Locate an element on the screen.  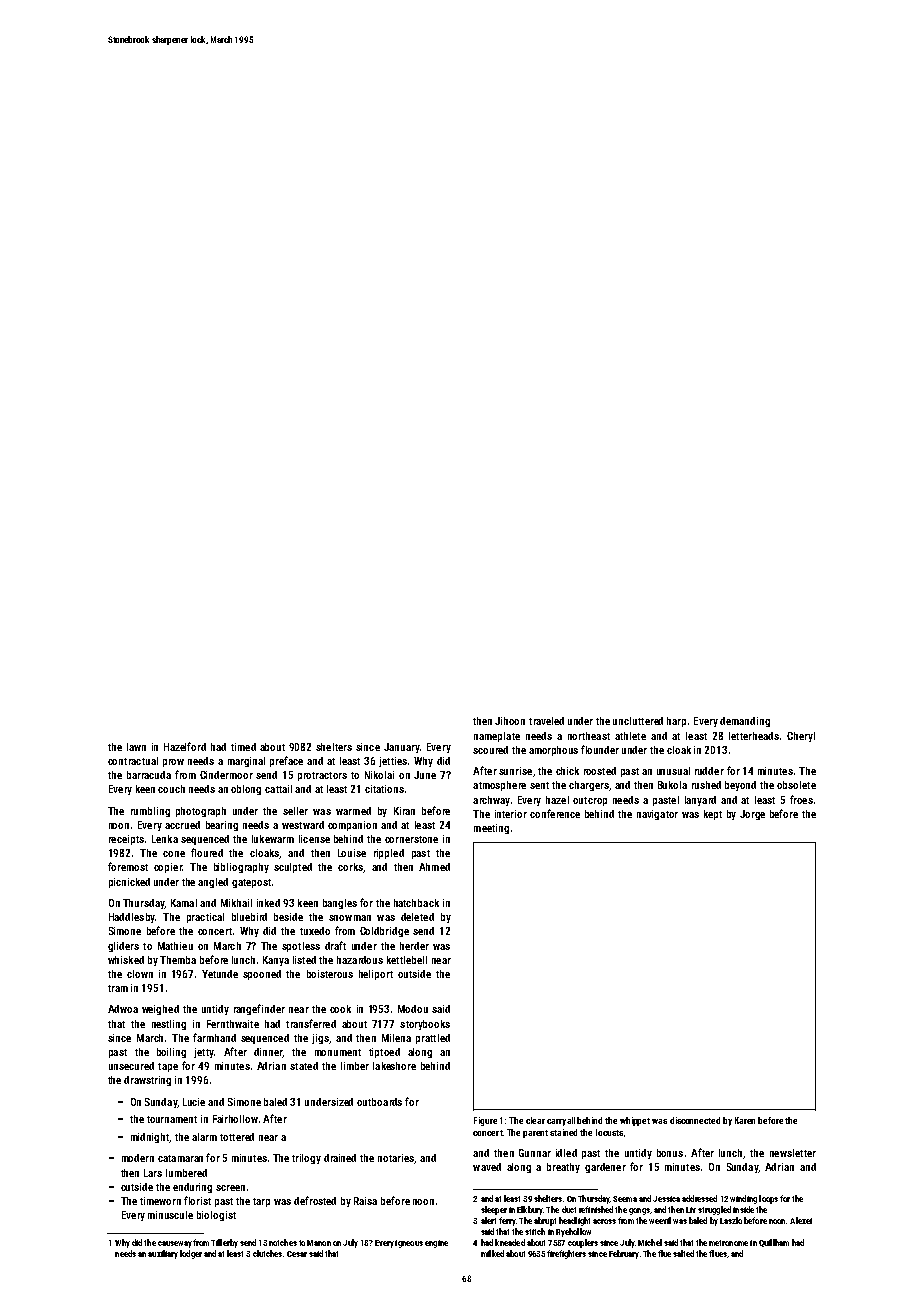
gliders is located at coordinates (123, 947).
